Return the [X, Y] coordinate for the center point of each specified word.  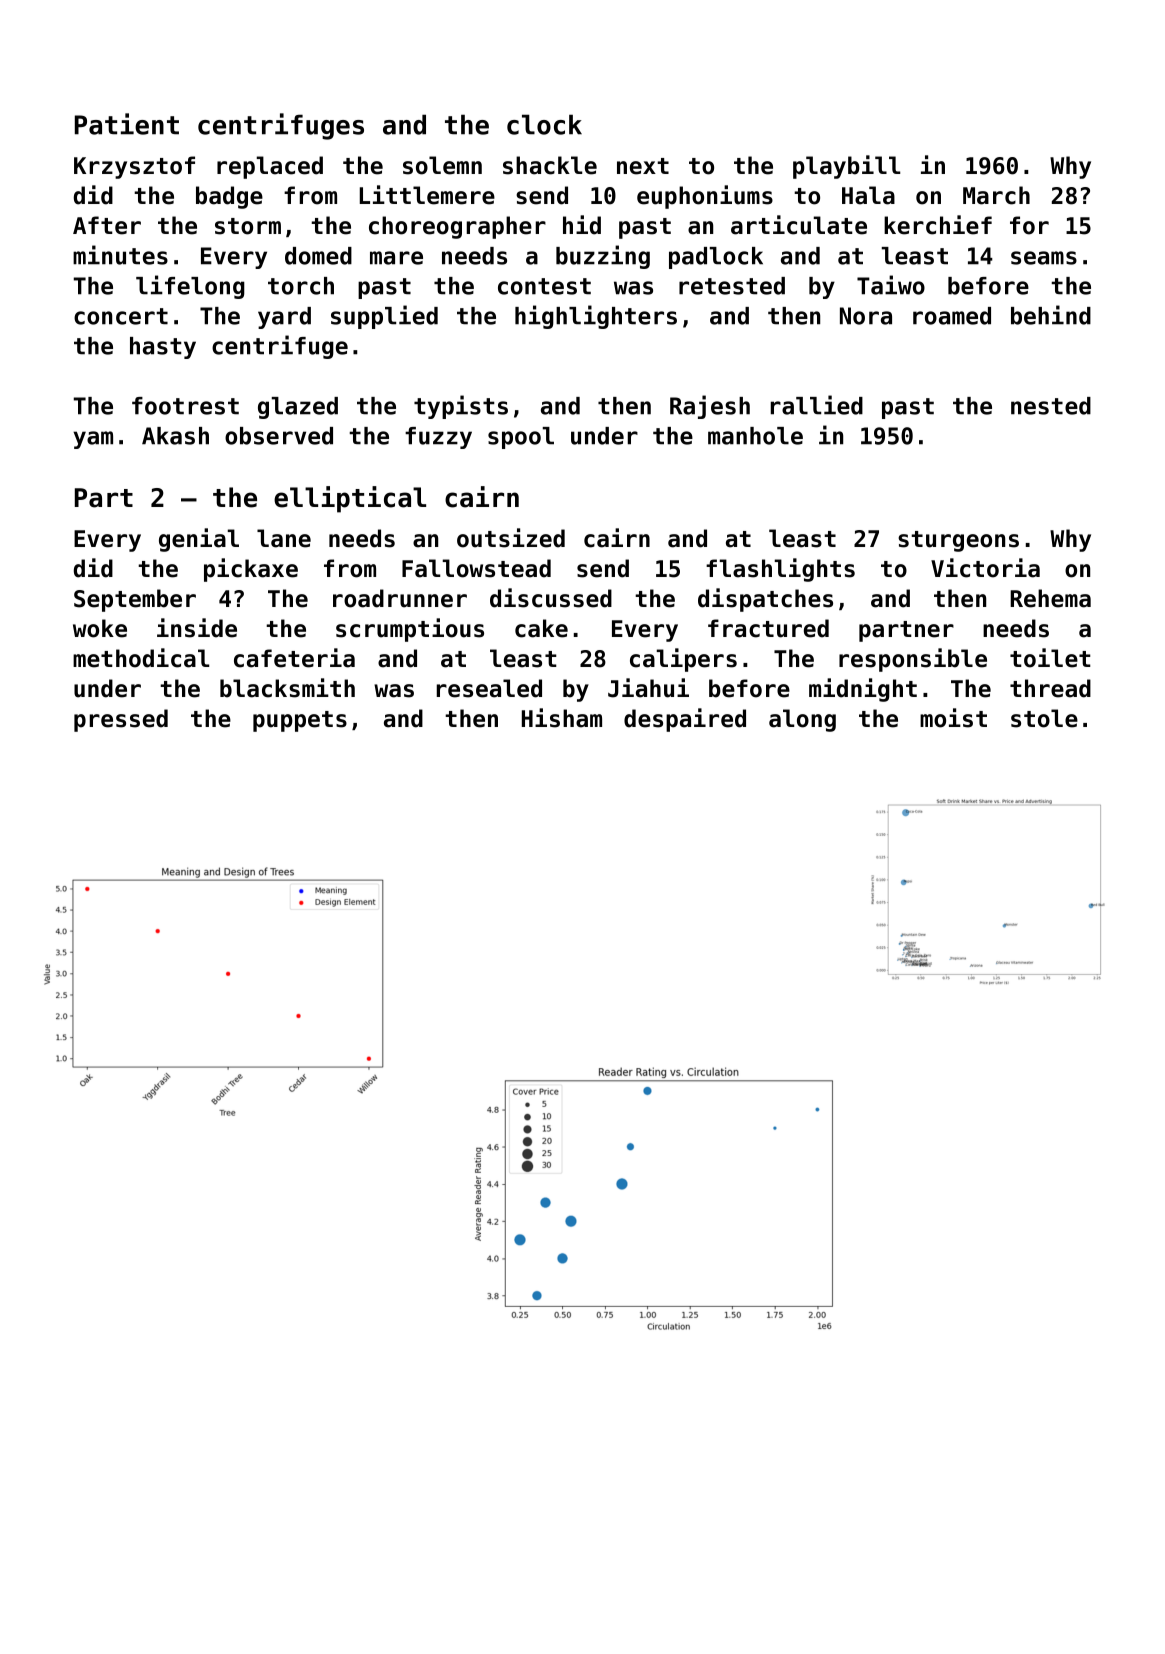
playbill [846, 167]
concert [121, 316]
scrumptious [410, 630]
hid [582, 225]
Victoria [985, 568]
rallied [817, 405]
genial [199, 540]
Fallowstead [476, 568]
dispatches [765, 600]
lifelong [190, 287]
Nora [866, 316]
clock [544, 124]
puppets [300, 721]
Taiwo [891, 285]
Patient [127, 124]
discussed [551, 598]
